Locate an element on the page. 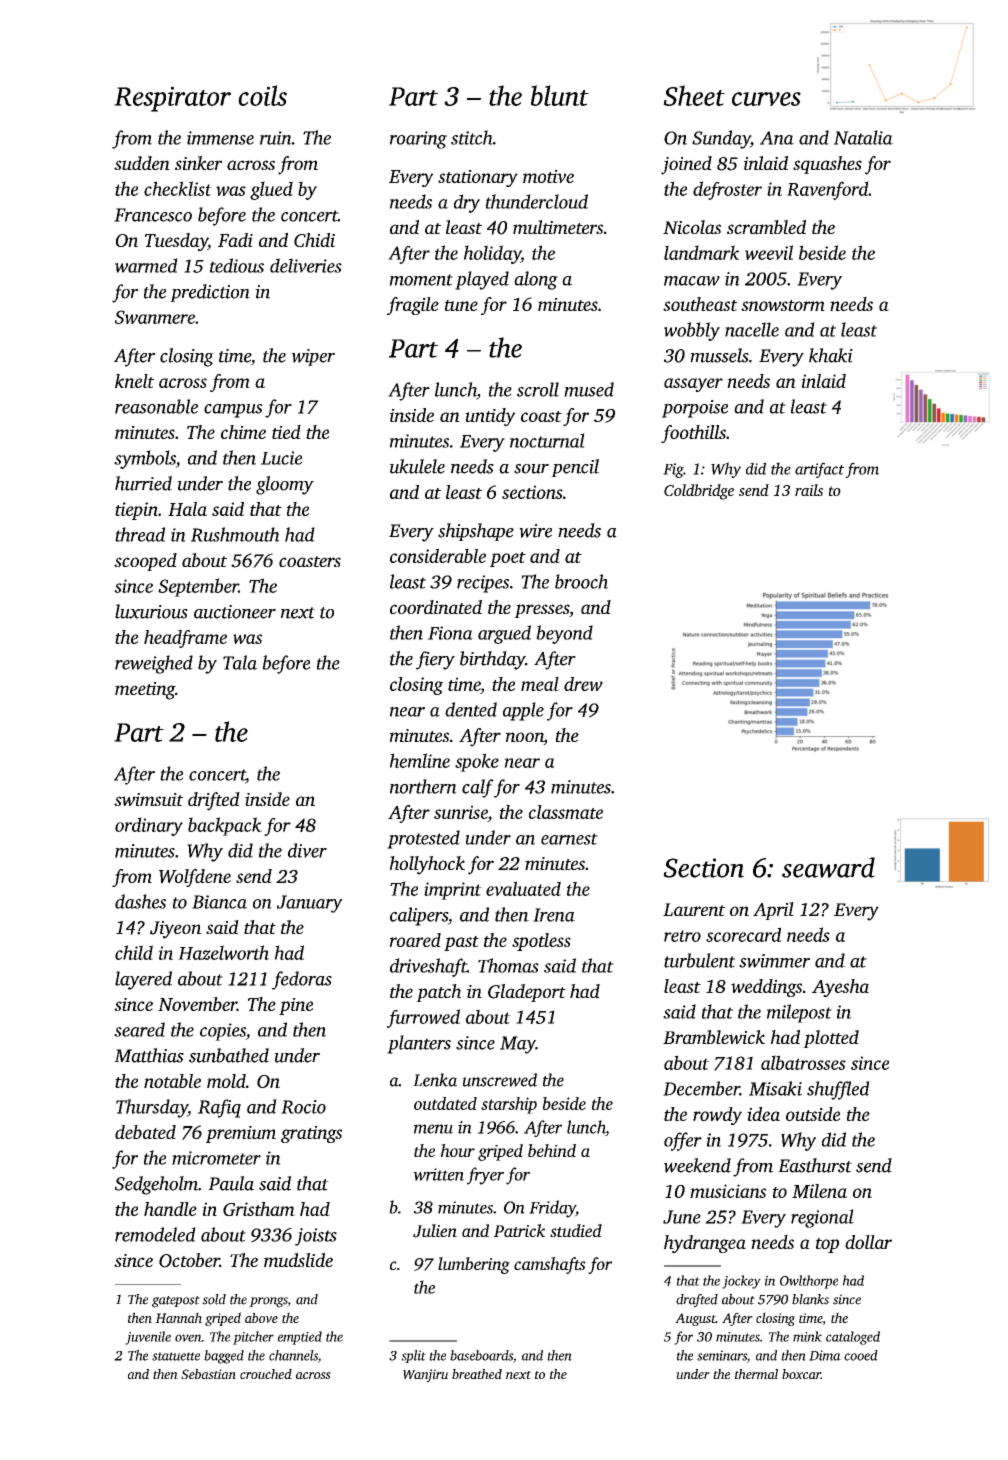 The width and height of the document is (1008, 1460). Respirator is located at coordinates (172, 99).
